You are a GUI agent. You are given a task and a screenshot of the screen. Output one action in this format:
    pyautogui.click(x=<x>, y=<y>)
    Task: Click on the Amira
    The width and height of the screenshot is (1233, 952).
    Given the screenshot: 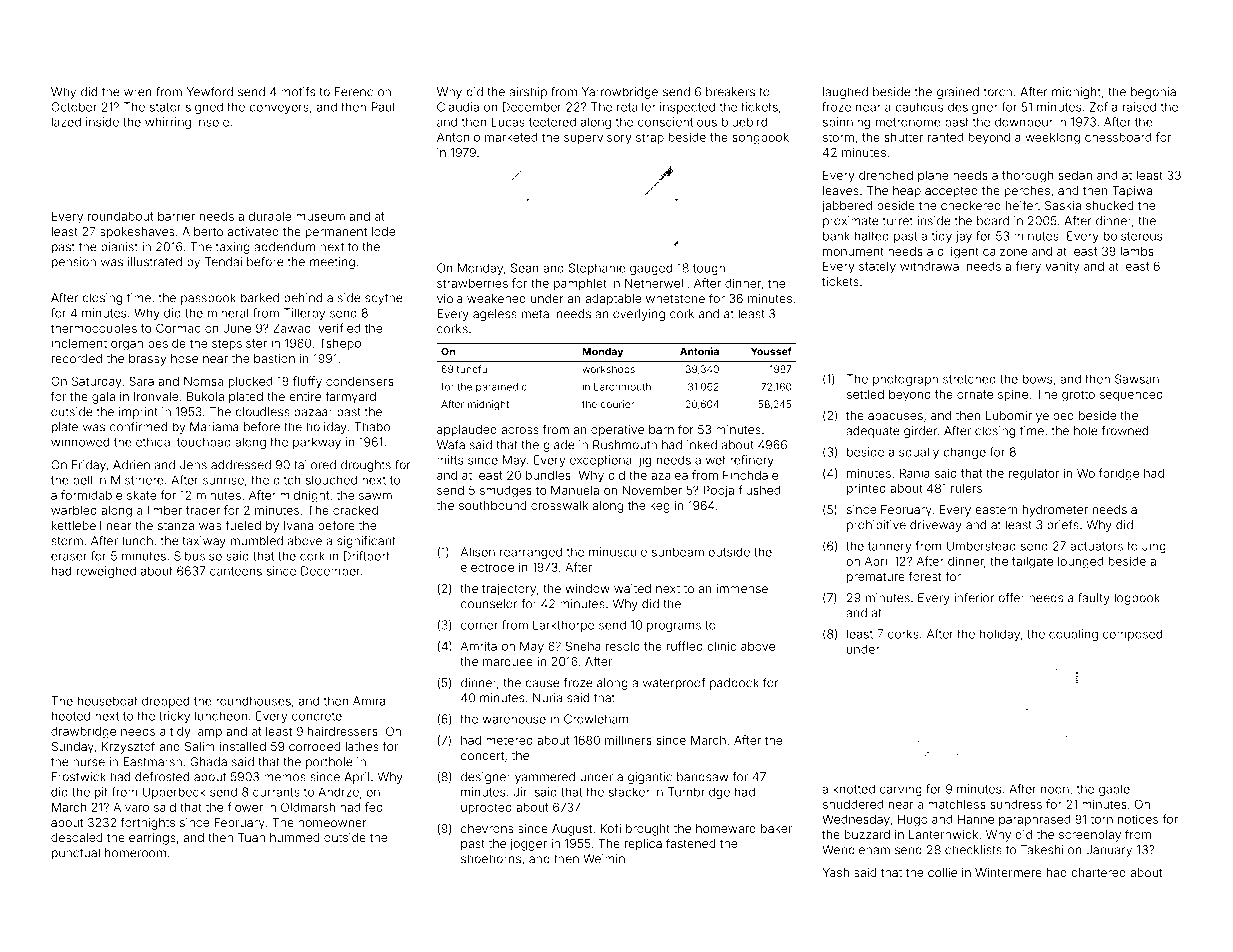 What is the action you would take?
    pyautogui.click(x=369, y=701)
